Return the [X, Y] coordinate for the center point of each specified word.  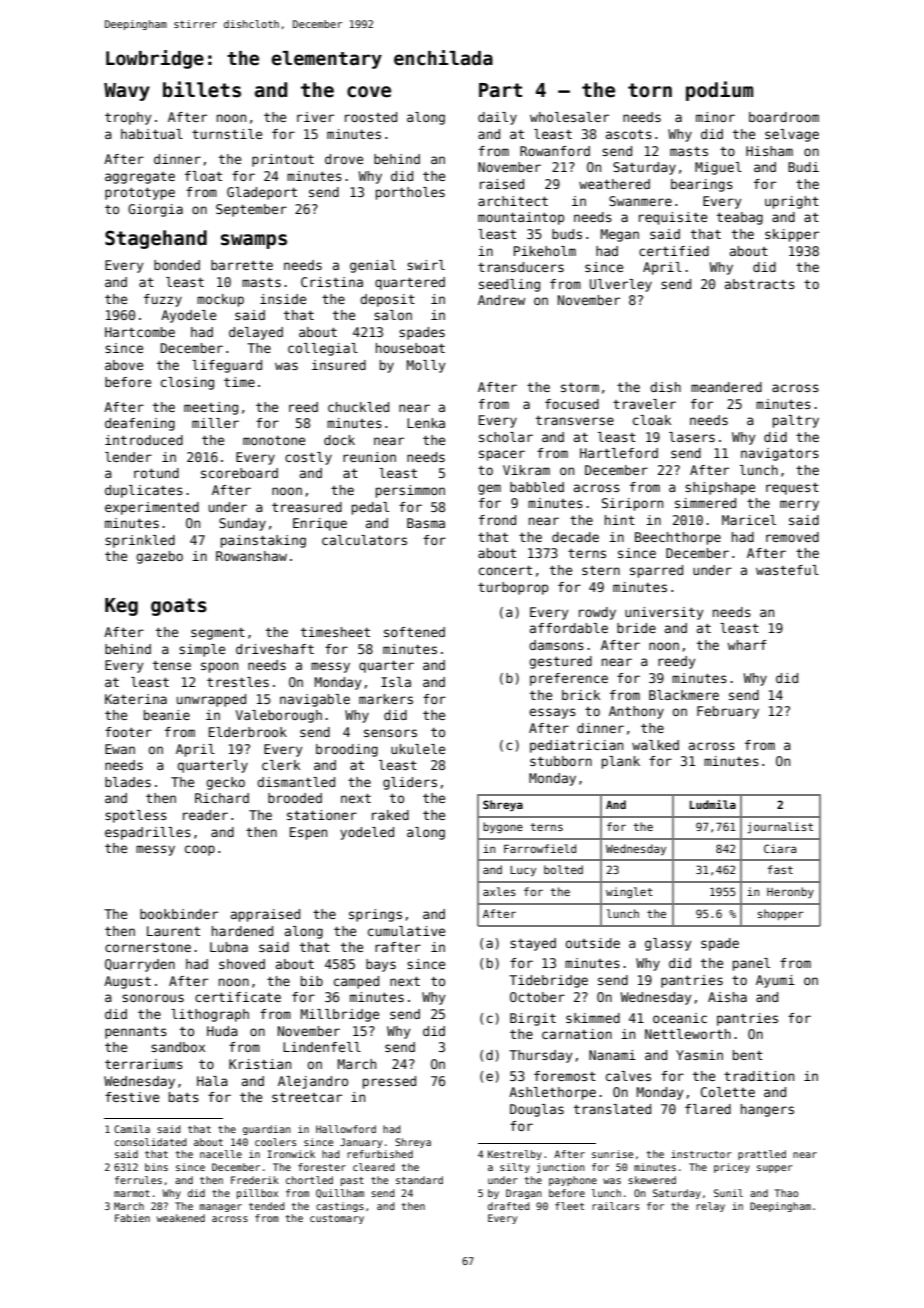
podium [719, 91]
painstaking [263, 541]
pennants [136, 1032]
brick [581, 695]
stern [601, 570]
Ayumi [775, 981]
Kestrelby [515, 1155]
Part [500, 90]
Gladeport [262, 193]
